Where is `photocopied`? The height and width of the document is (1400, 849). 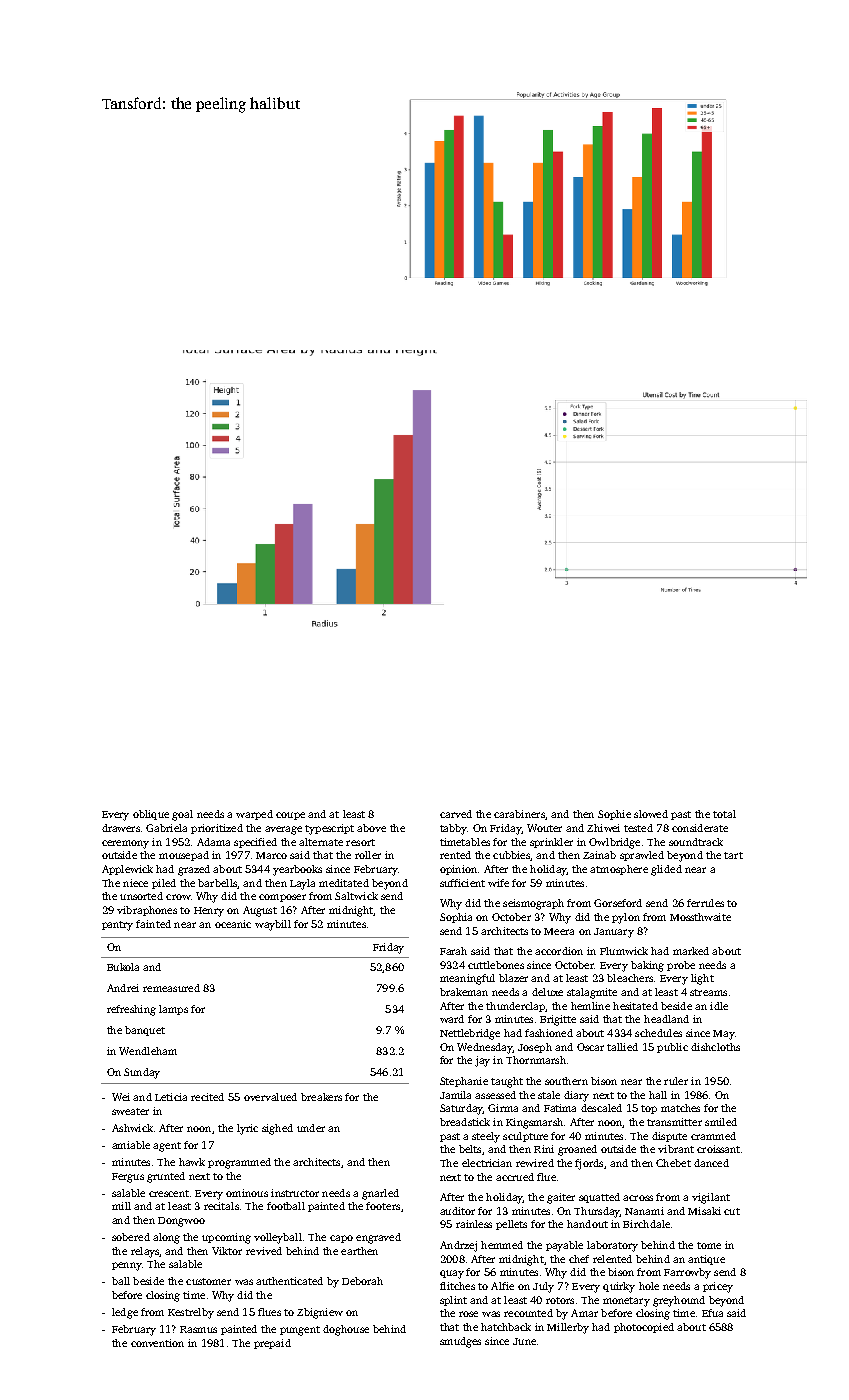
photocopied is located at coordinates (644, 1328).
